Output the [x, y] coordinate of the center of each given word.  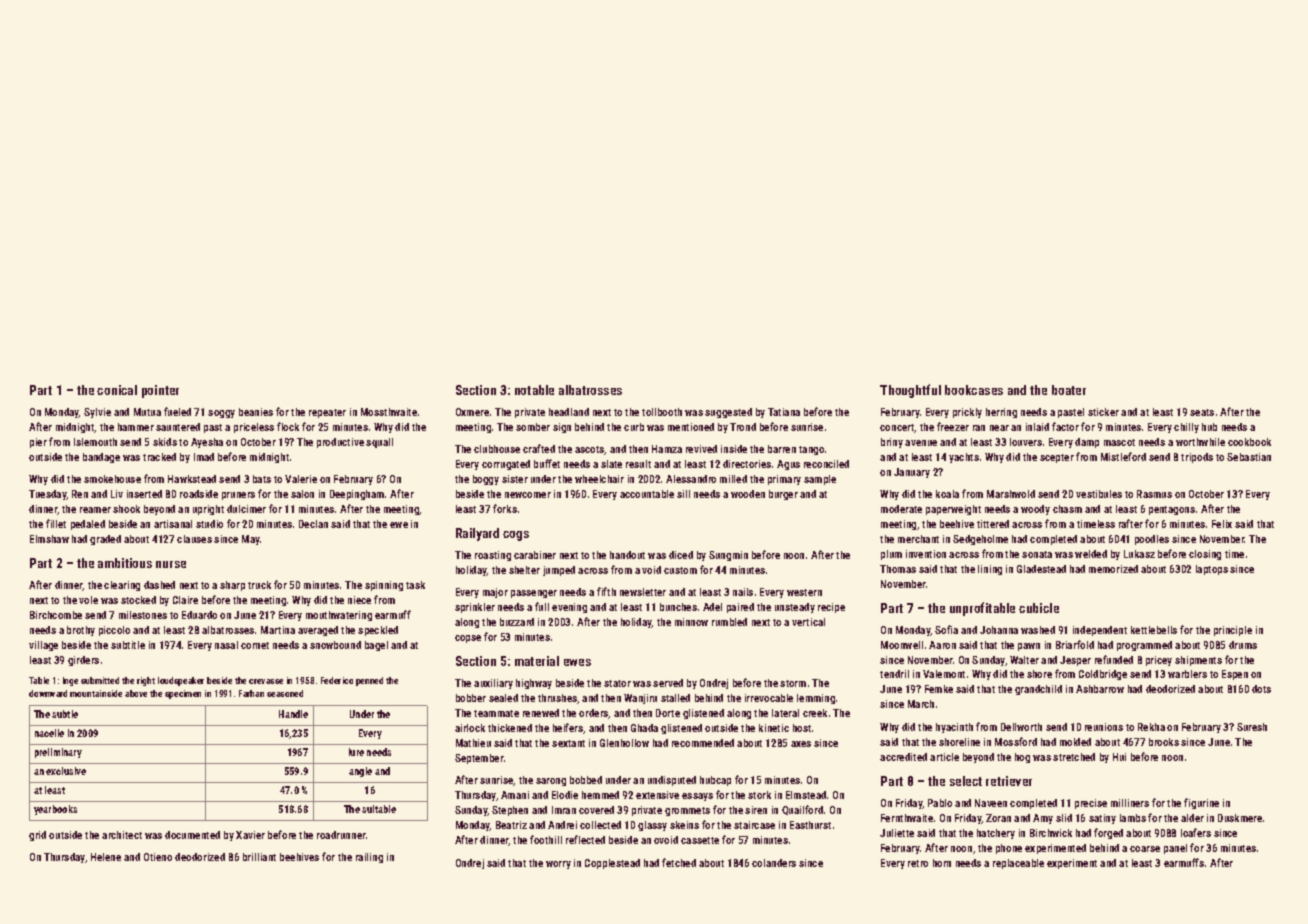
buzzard [517, 622]
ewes [577, 662]
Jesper [1075, 661]
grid [37, 836]
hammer [136, 427]
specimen [183, 694]
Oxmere [472, 412]
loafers [1196, 832]
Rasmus [1154, 494]
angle [360, 772]
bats [262, 479]
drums [1243, 645]
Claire [185, 600]
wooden [748, 494]
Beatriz [511, 825]
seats [1202, 412]
